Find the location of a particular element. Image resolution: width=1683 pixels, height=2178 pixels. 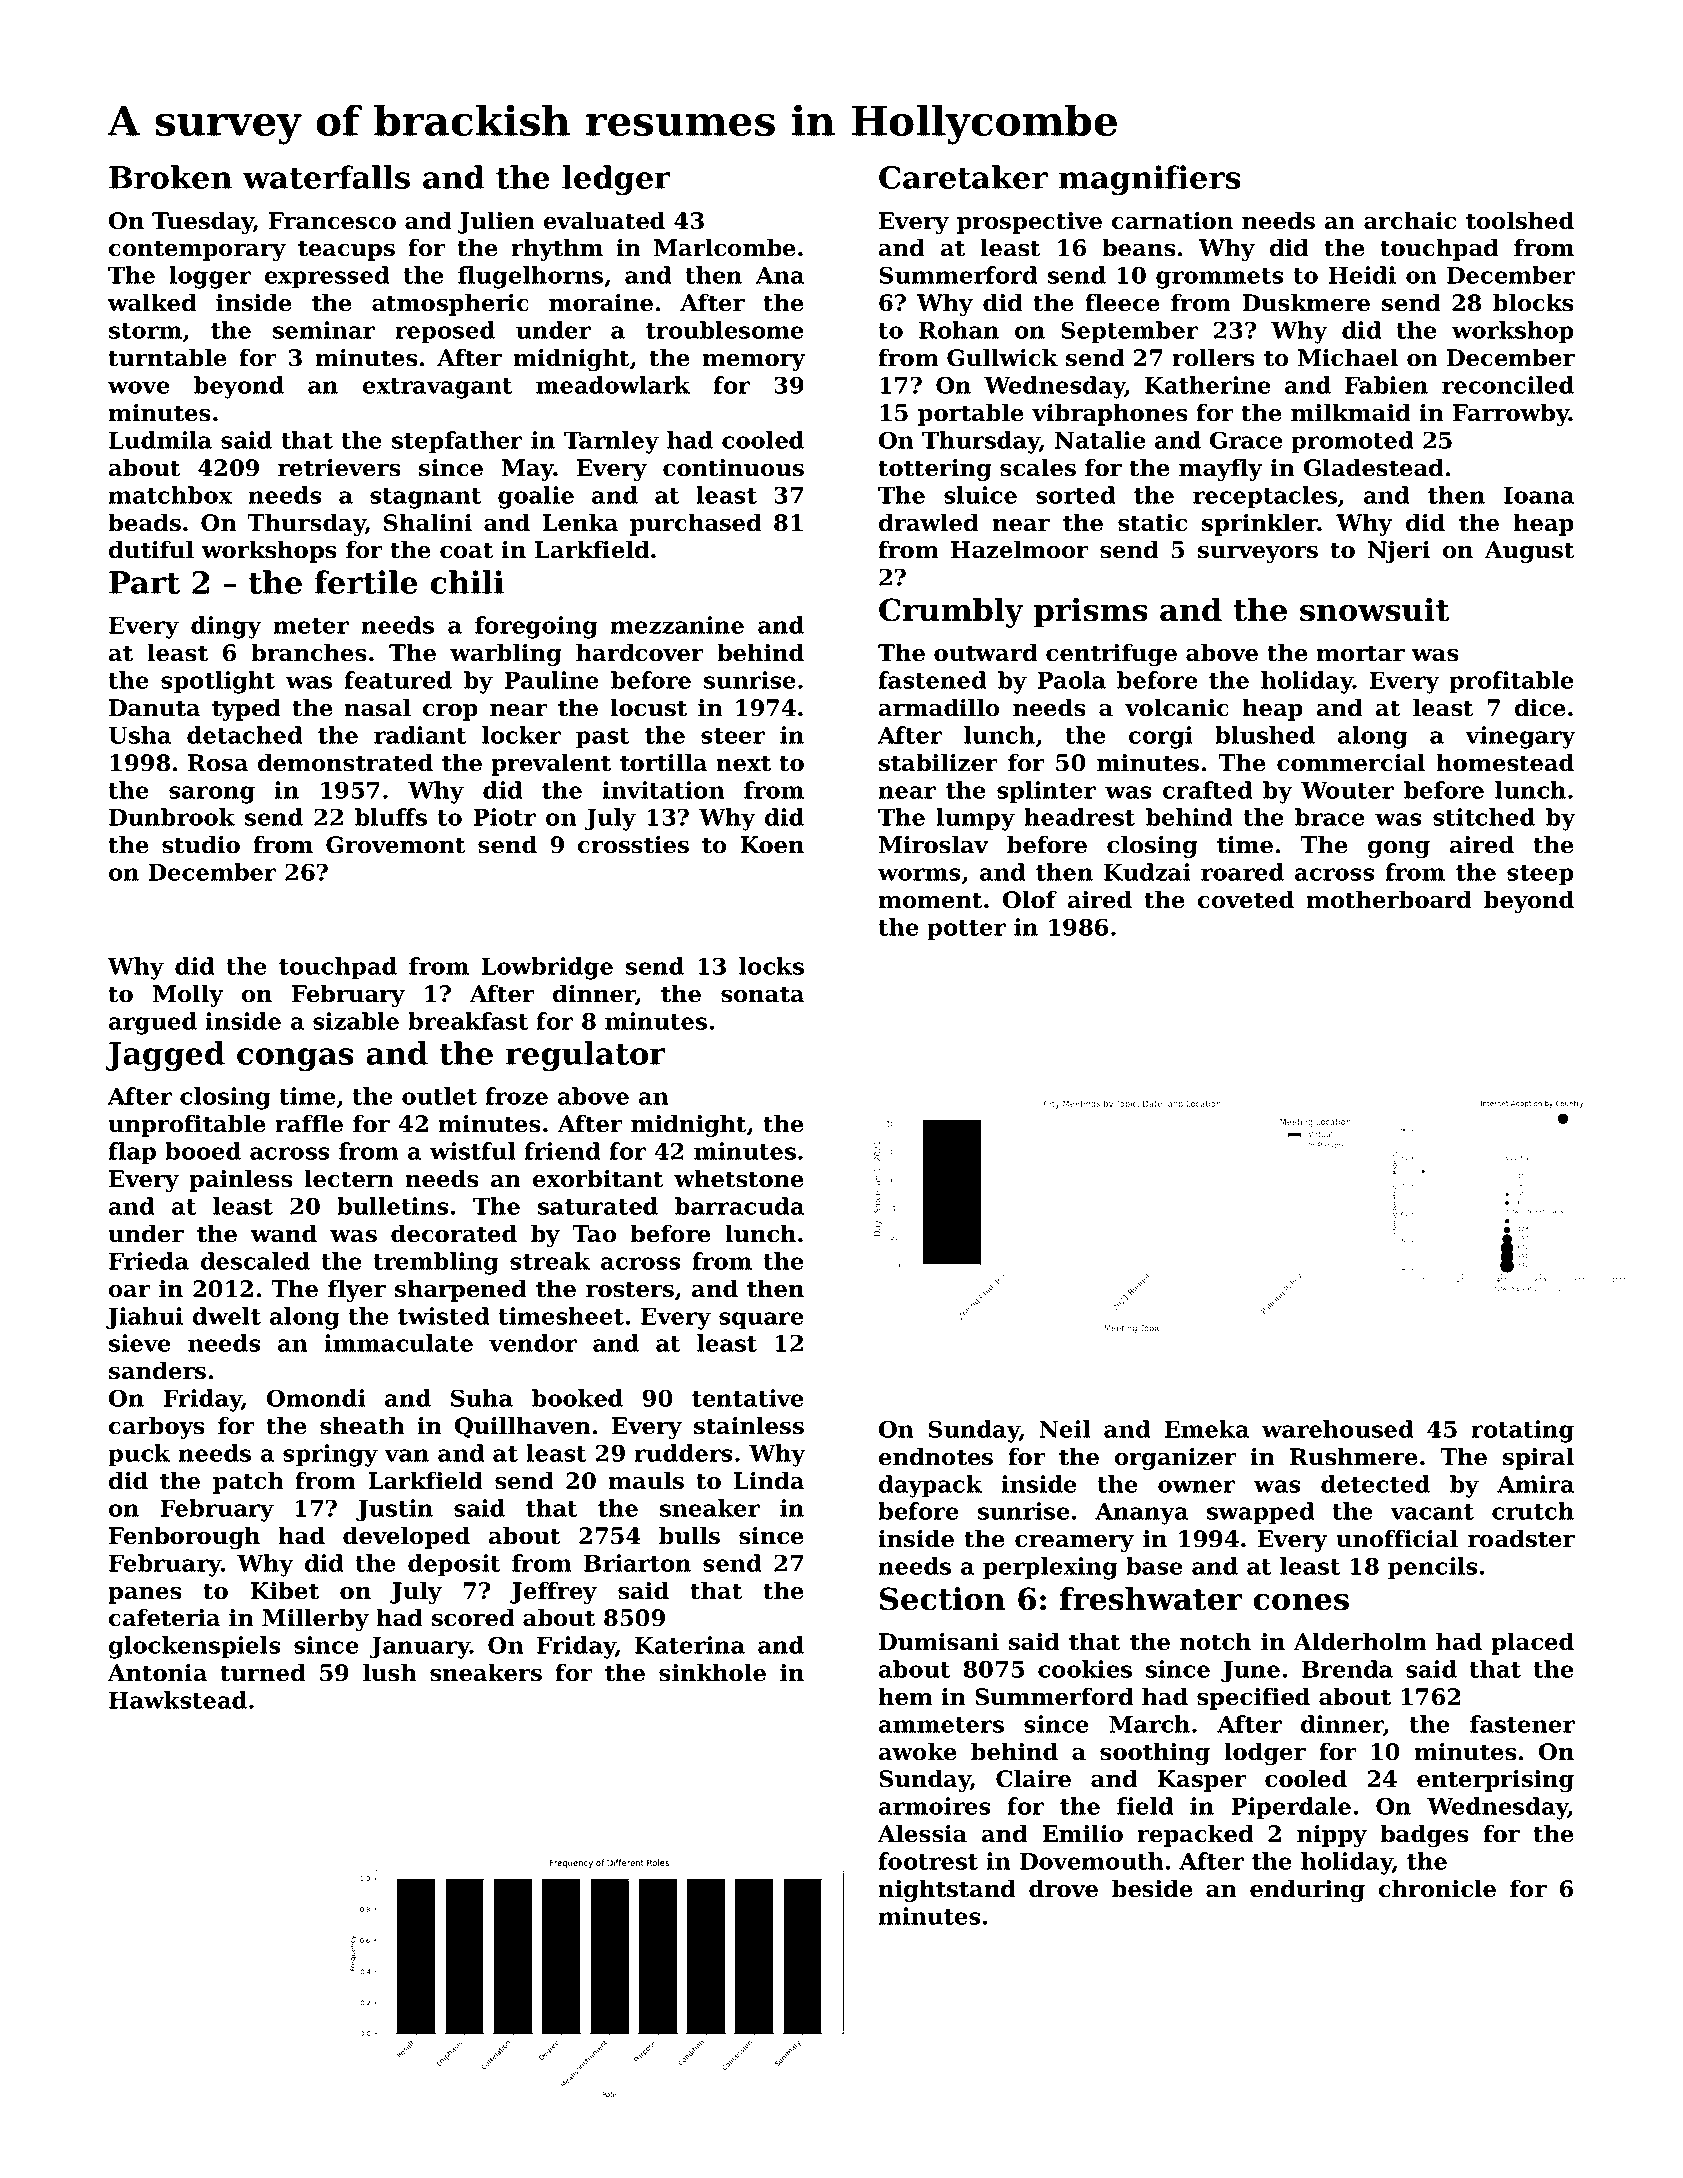

crafted is located at coordinates (1208, 790).
